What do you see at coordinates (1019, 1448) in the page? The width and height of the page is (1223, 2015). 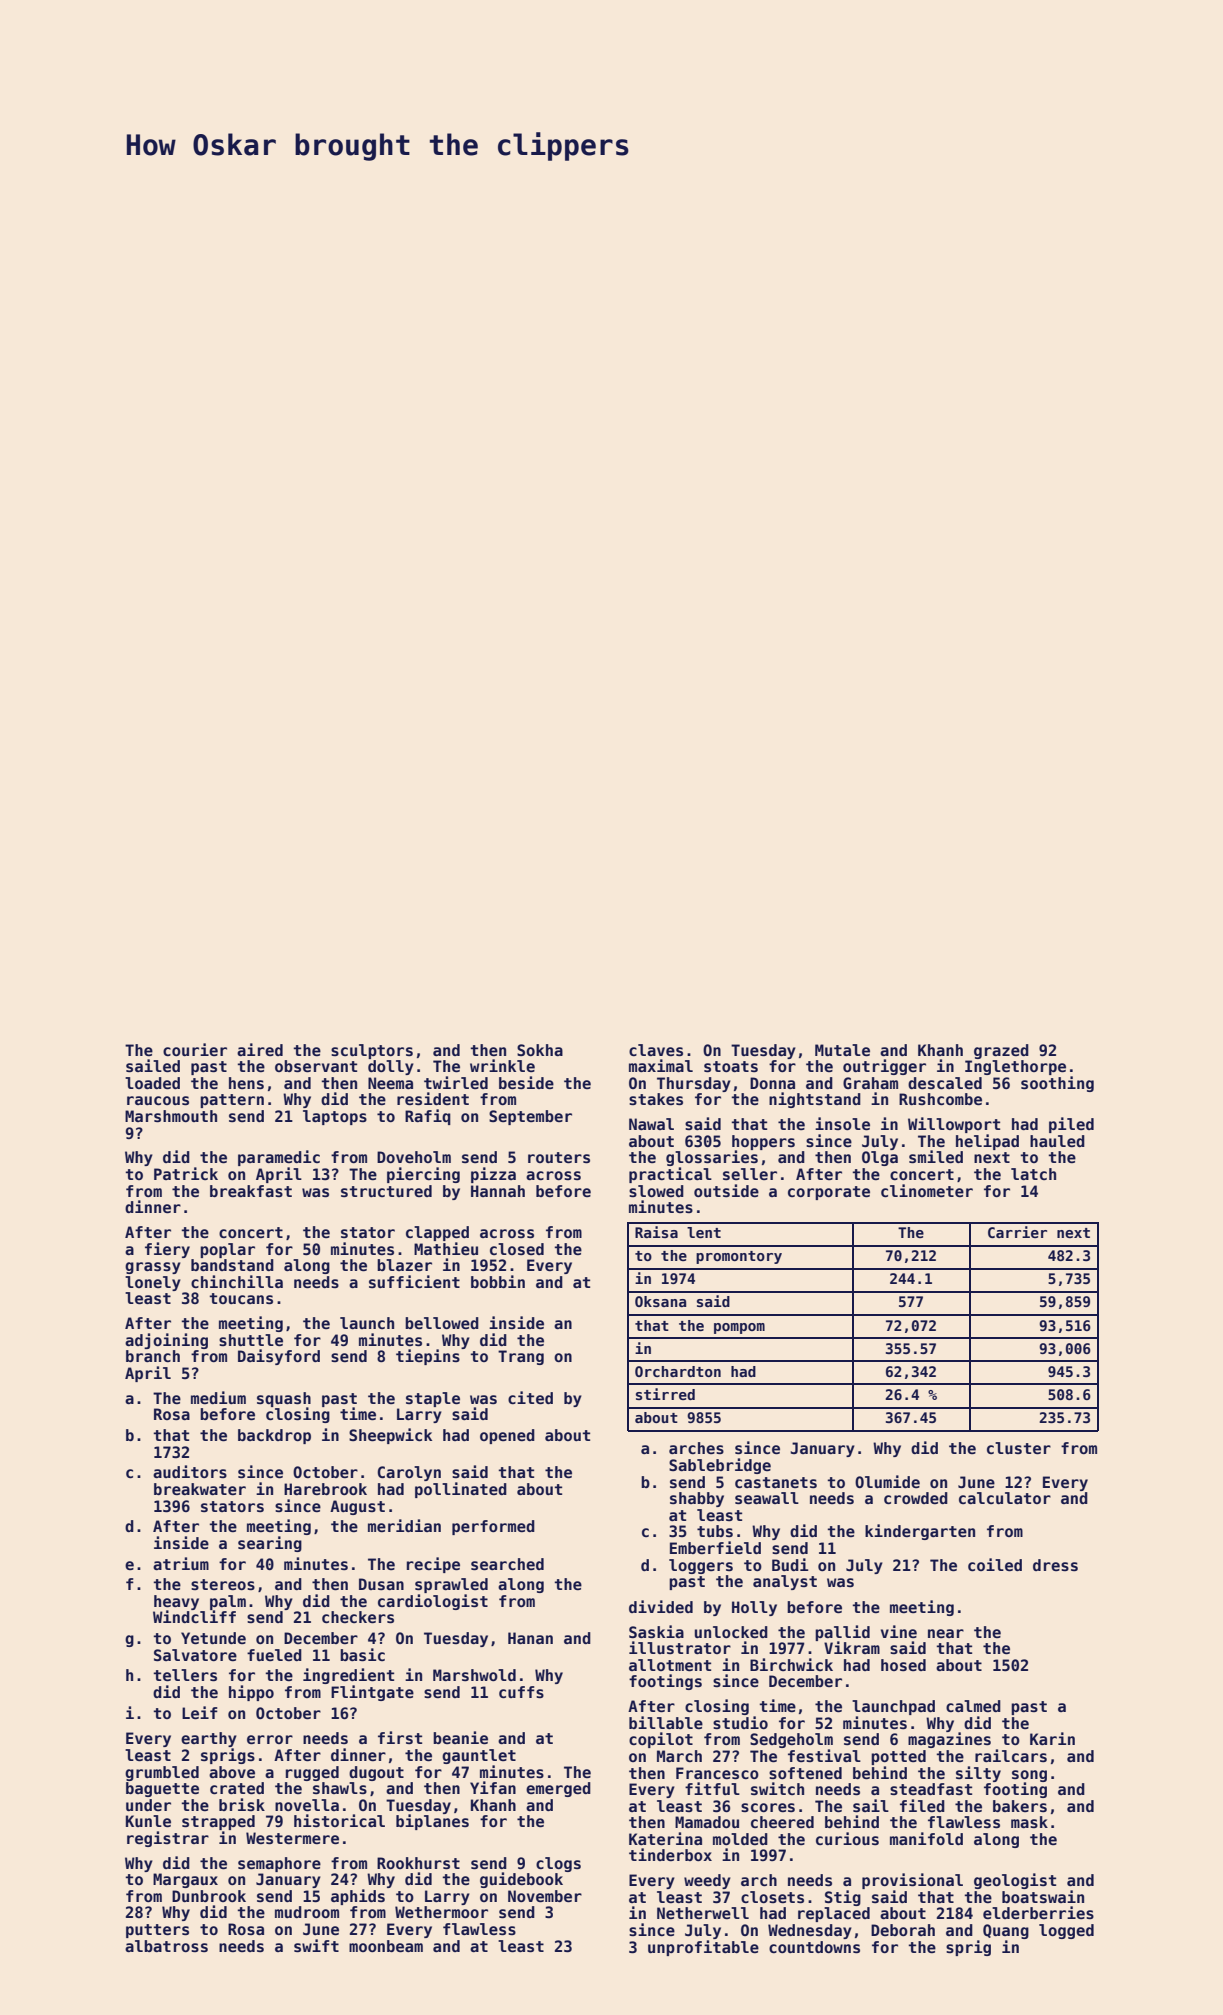 I see `cluster` at bounding box center [1019, 1448].
